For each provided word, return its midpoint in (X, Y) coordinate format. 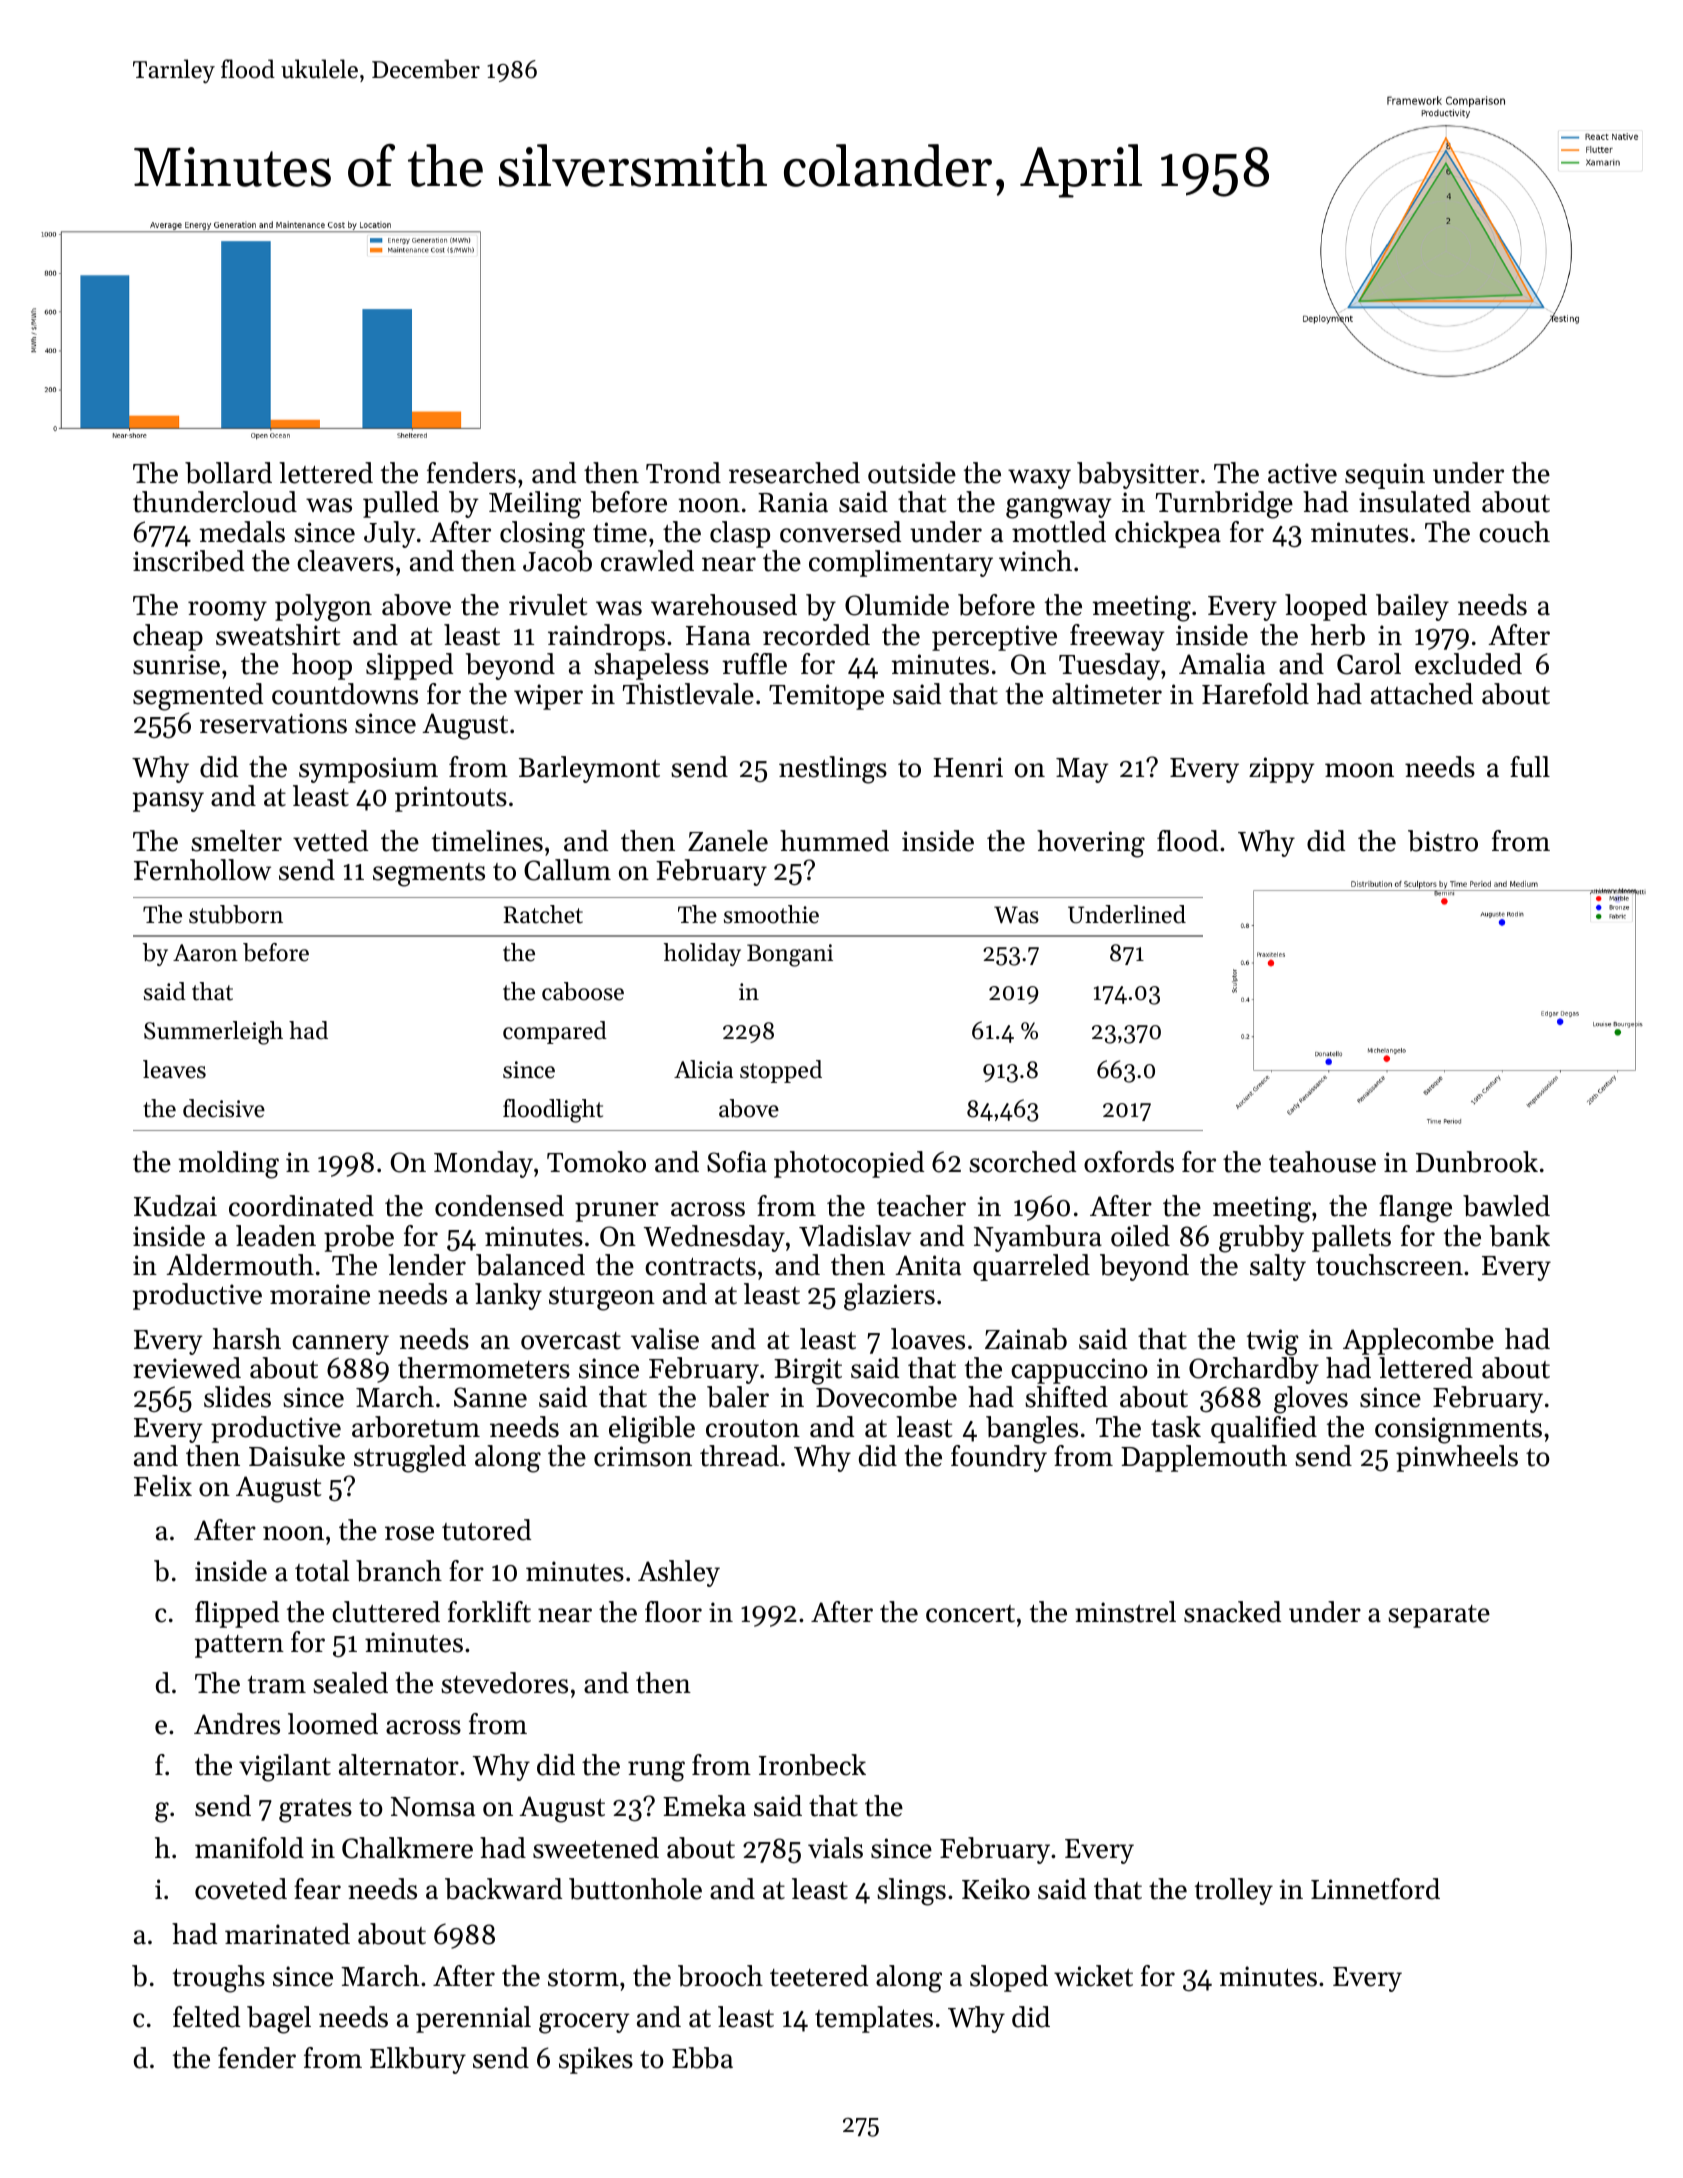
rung (656, 1771)
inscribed (188, 561)
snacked (1232, 1612)
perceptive (994, 638)
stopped (781, 1071)
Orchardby (1254, 1370)
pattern (239, 1646)
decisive (224, 1108)
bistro (1443, 841)
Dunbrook (1477, 1162)
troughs (219, 1979)
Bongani (790, 955)
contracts (700, 1266)
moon (1359, 770)
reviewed (187, 1368)
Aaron (205, 953)
